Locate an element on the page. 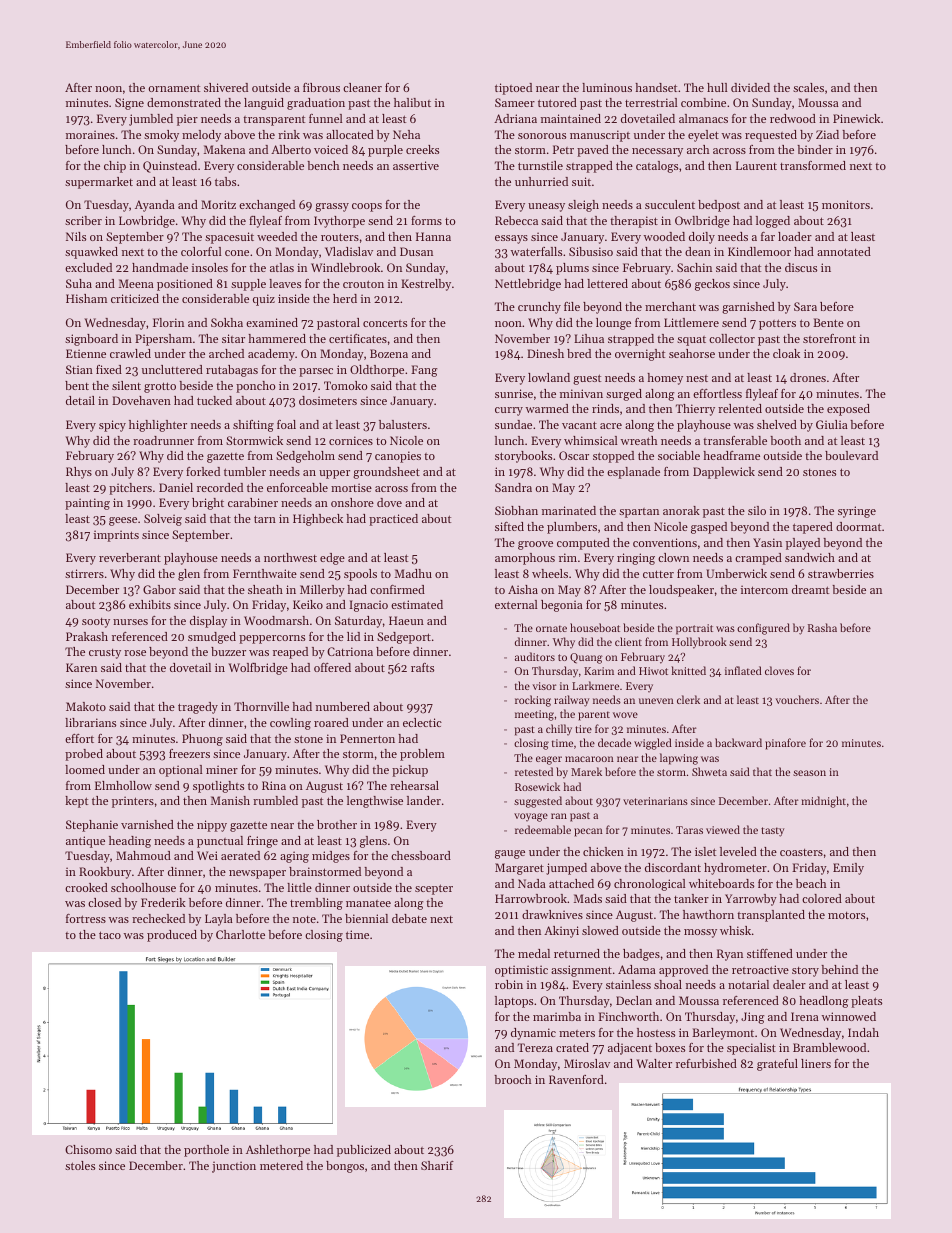 The image size is (952, 1233). fibrous is located at coordinates (321, 87).
